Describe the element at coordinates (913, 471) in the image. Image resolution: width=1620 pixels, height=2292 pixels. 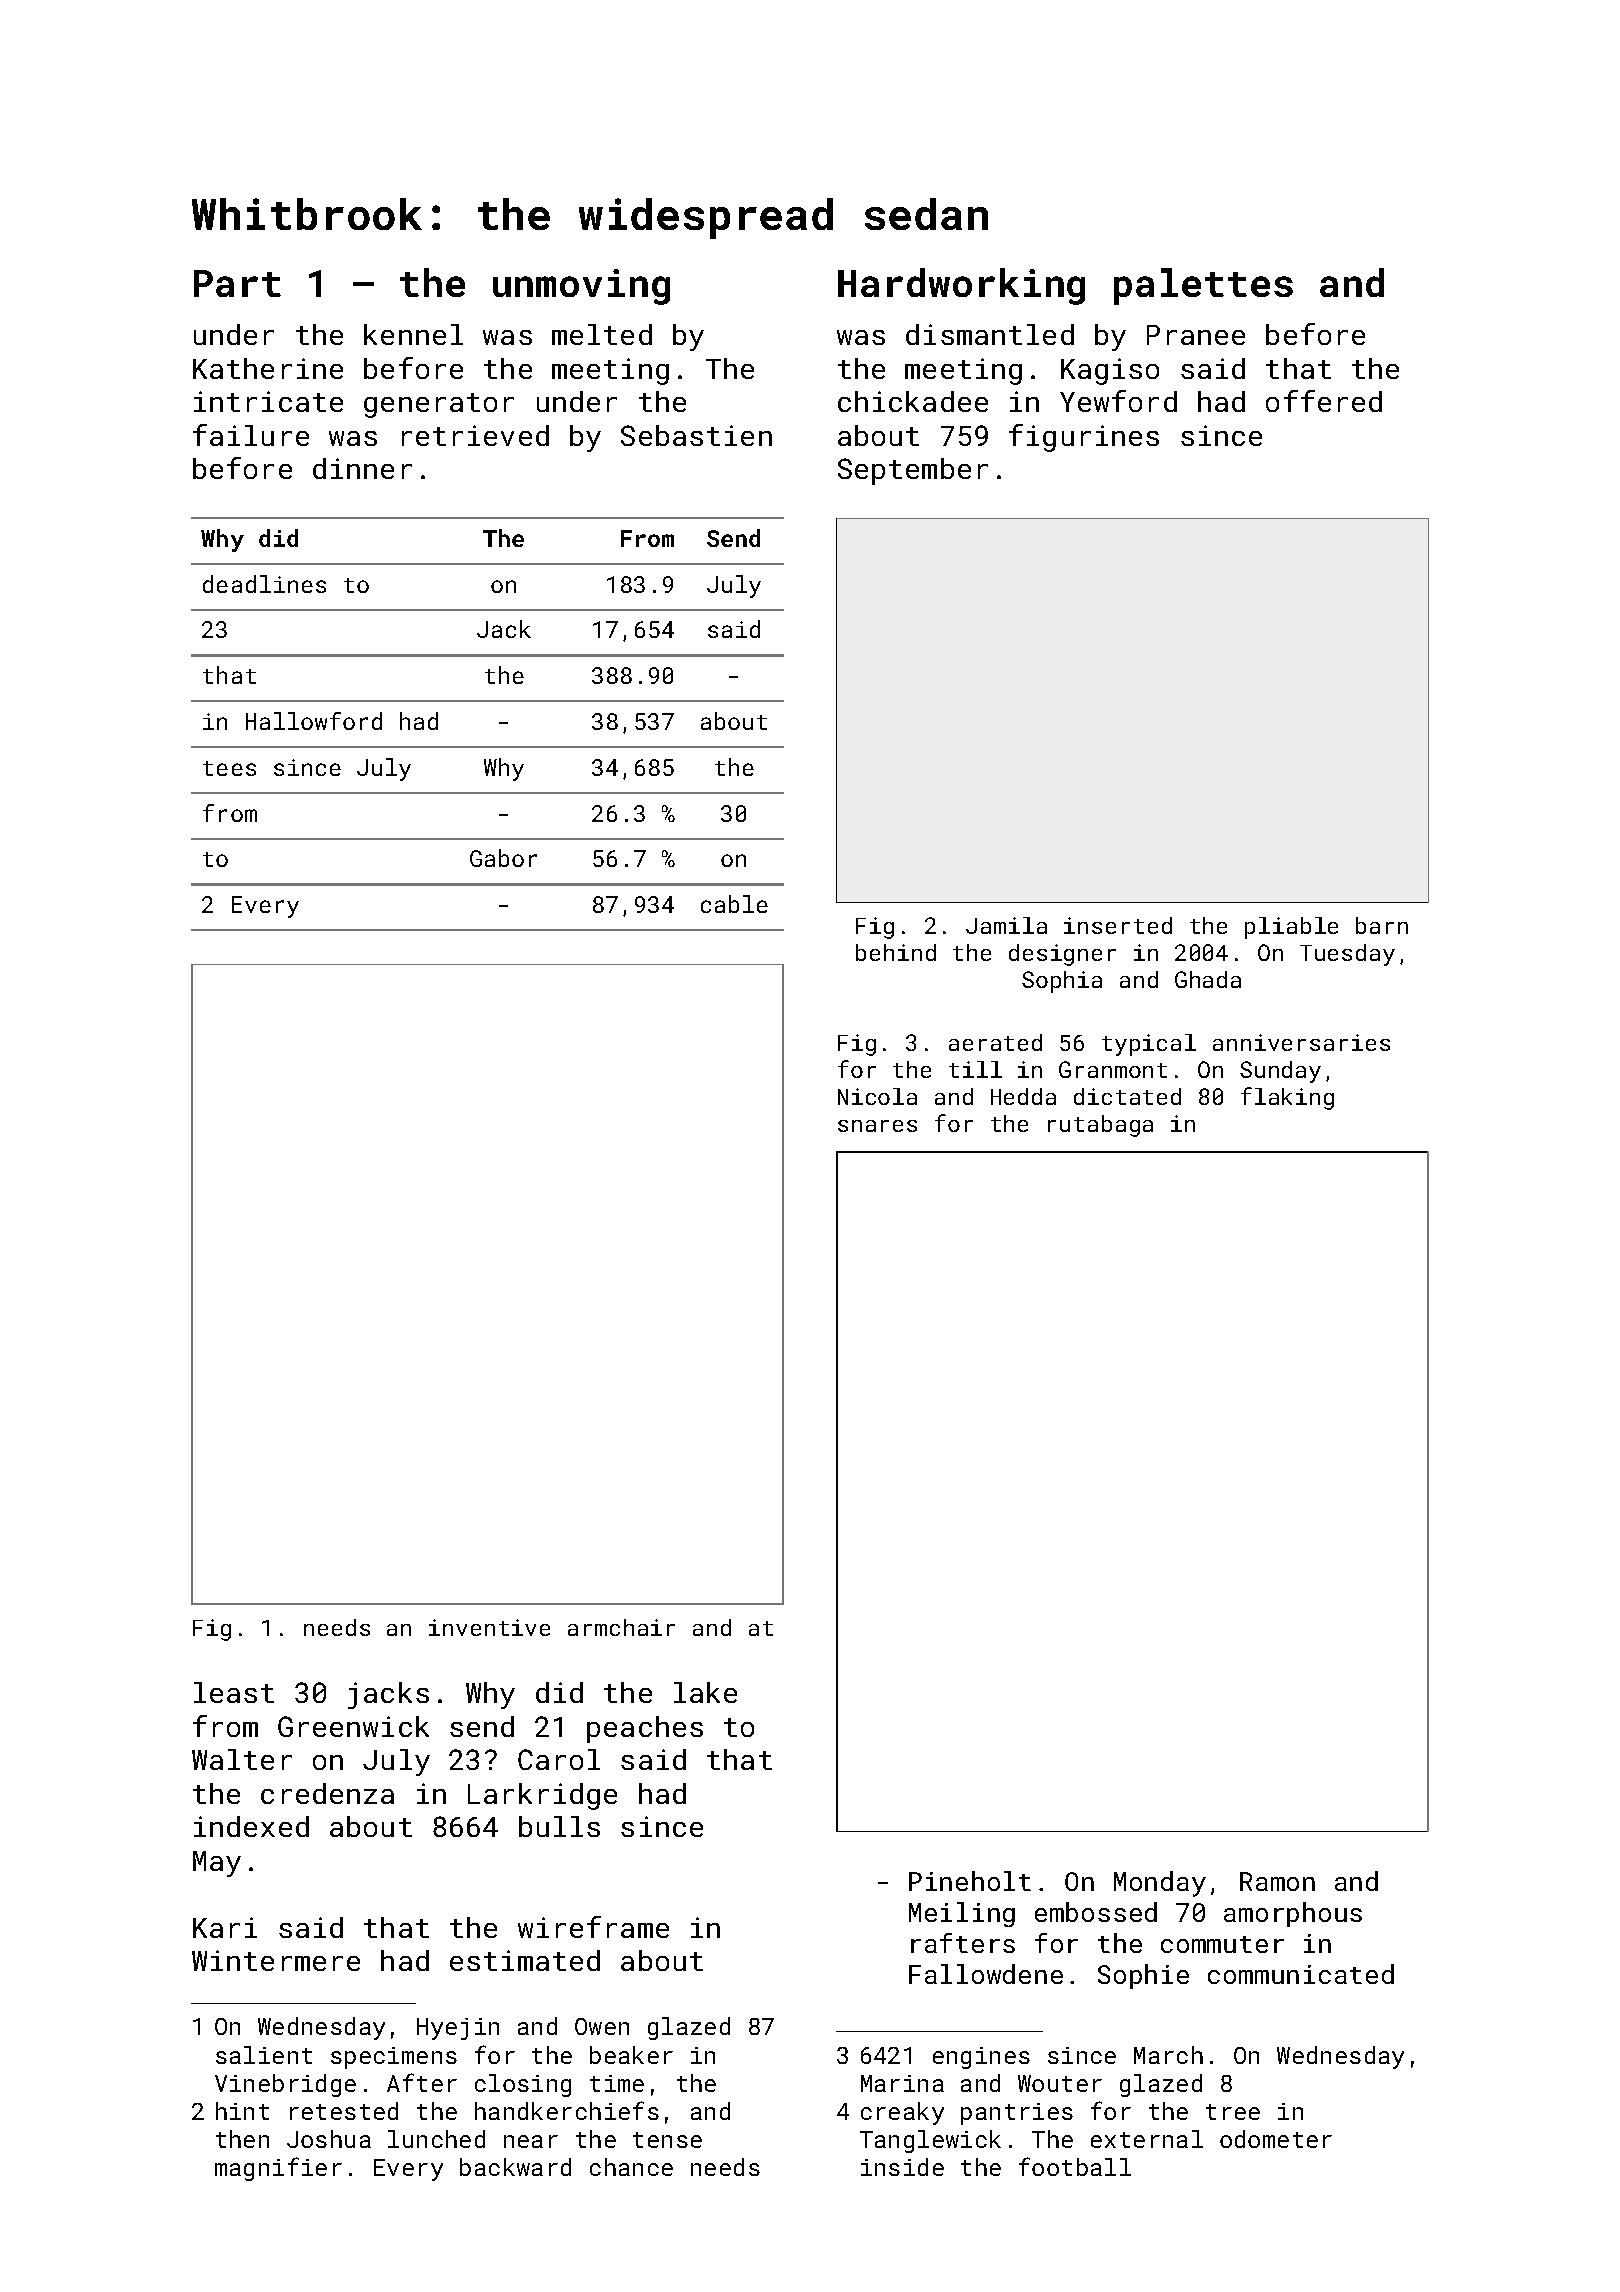
I see `September` at that location.
